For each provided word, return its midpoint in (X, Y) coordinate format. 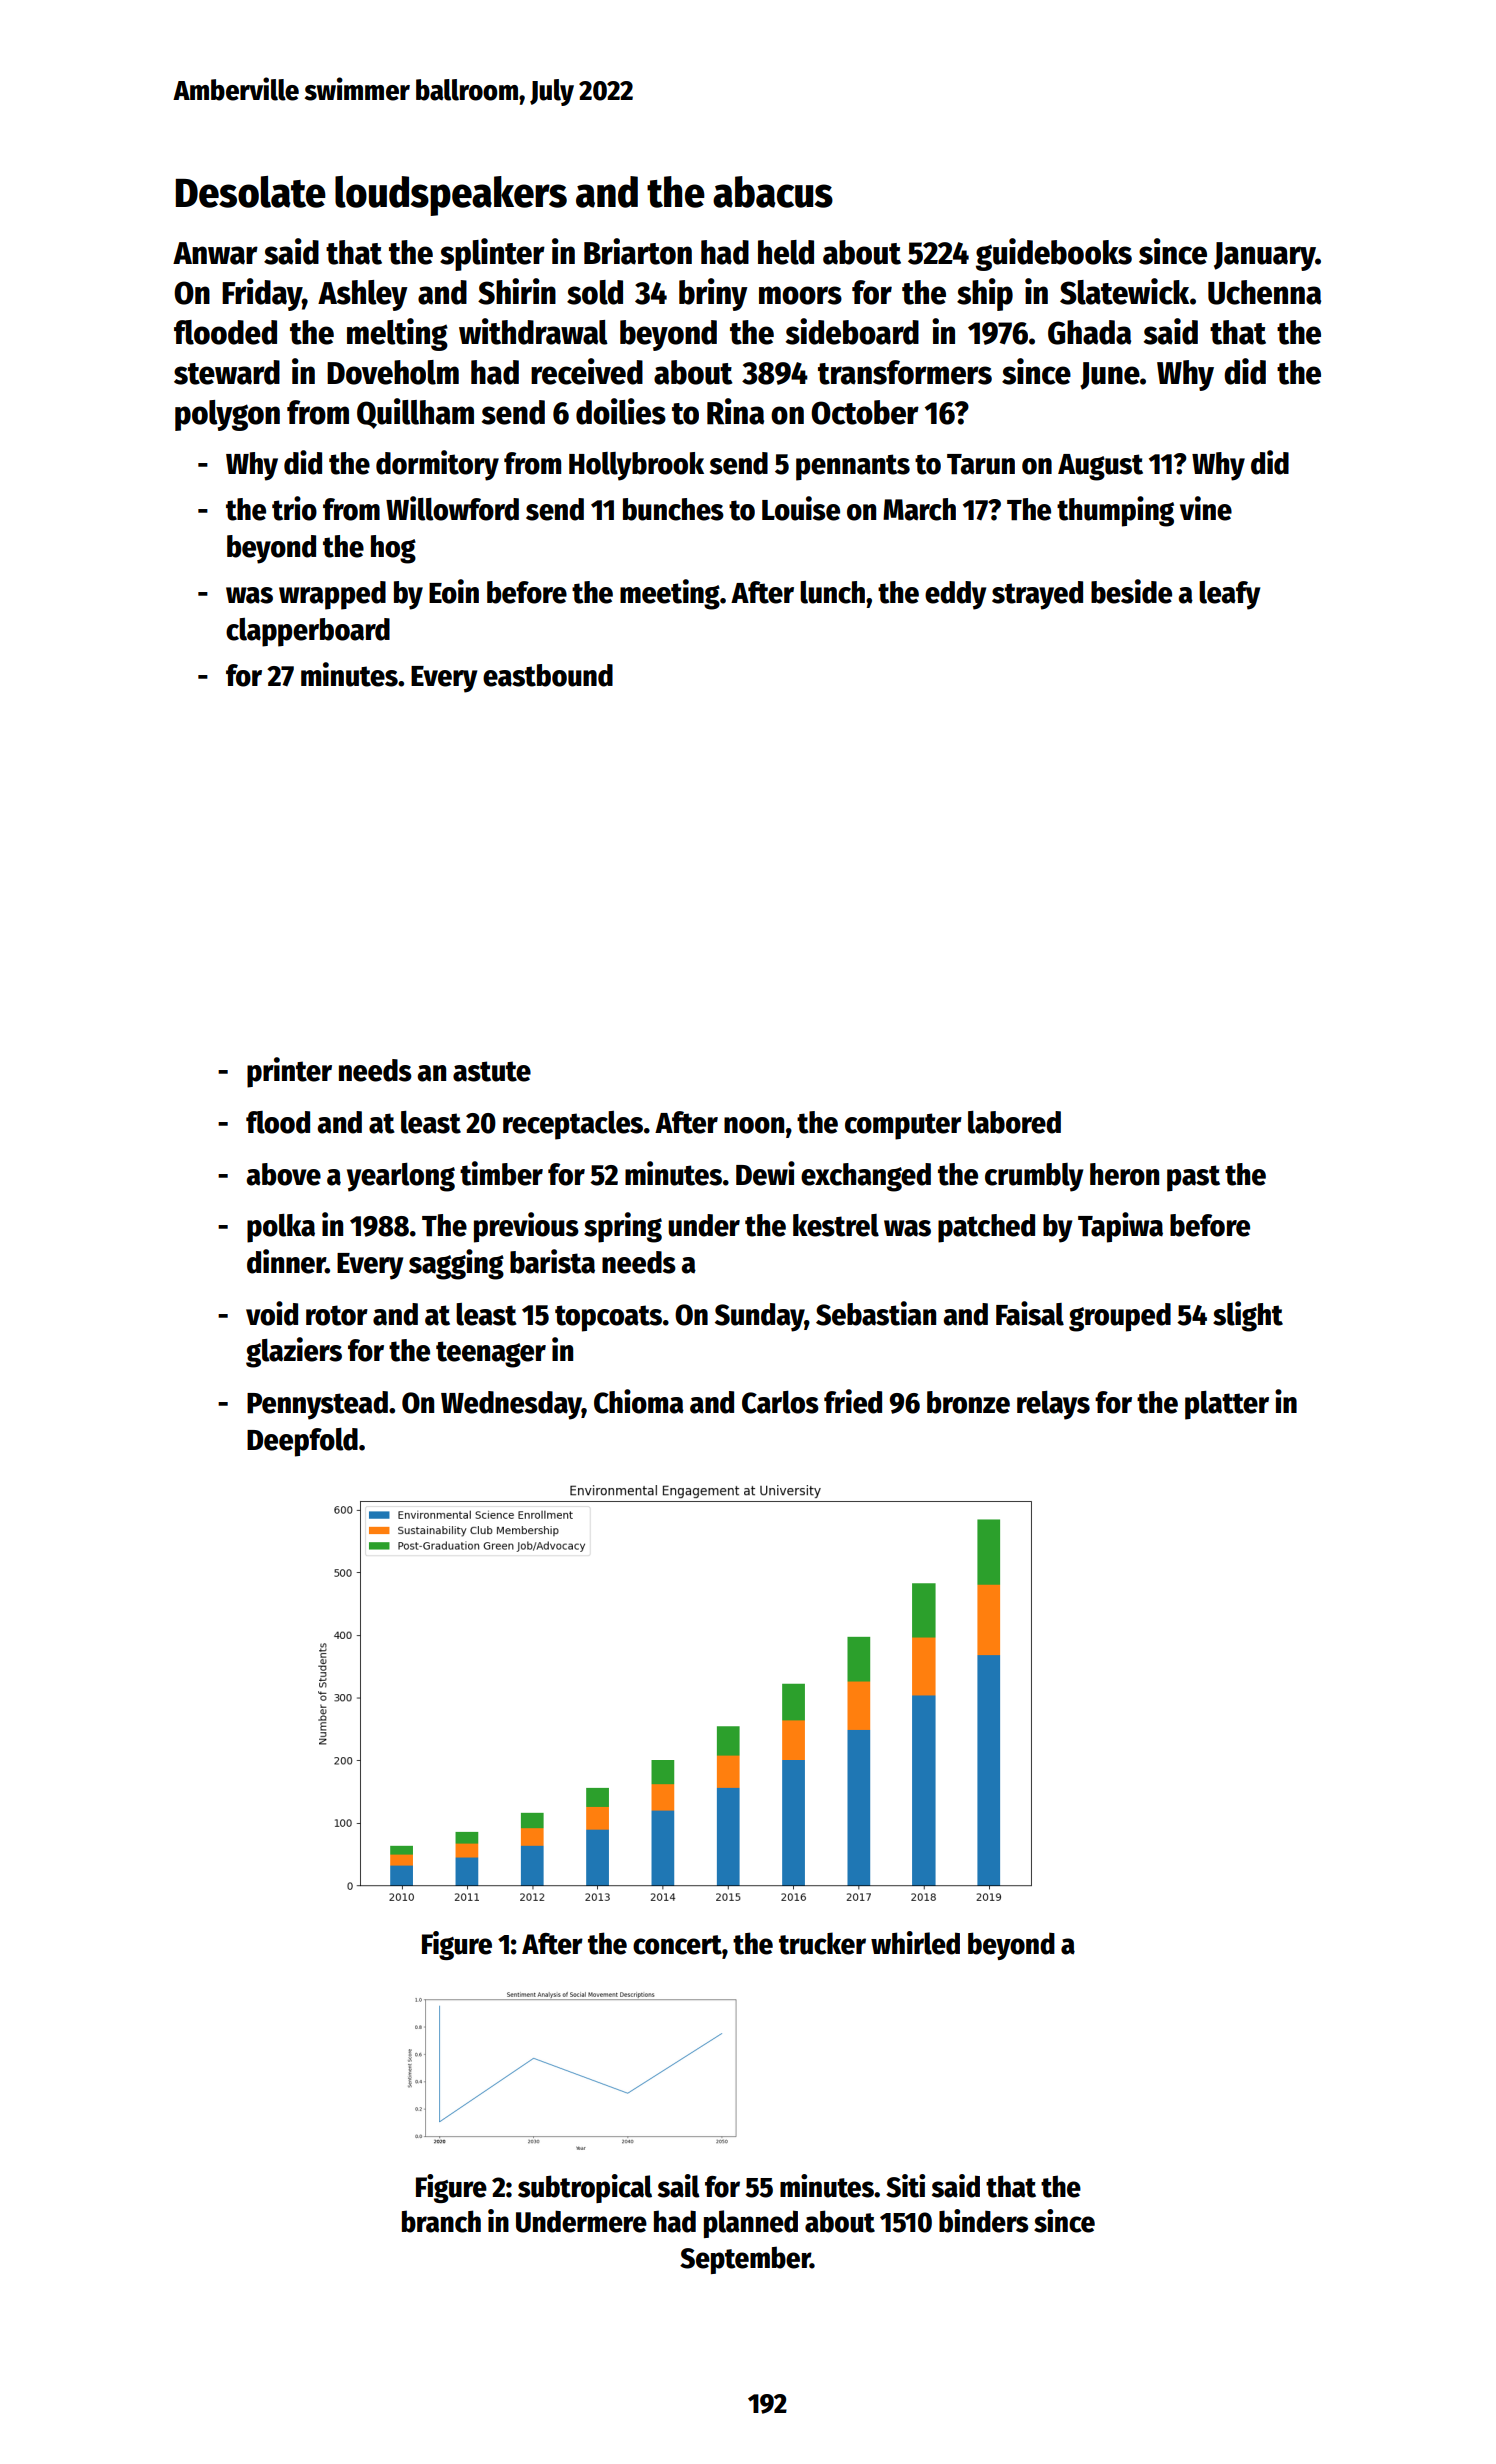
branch (441, 2221)
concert (677, 1945)
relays (1053, 1405)
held (786, 252)
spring (623, 1227)
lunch (832, 592)
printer (289, 1072)
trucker (822, 1943)
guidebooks (1054, 254)
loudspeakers (451, 196)
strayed (1037, 595)
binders (984, 2221)
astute (492, 1071)
